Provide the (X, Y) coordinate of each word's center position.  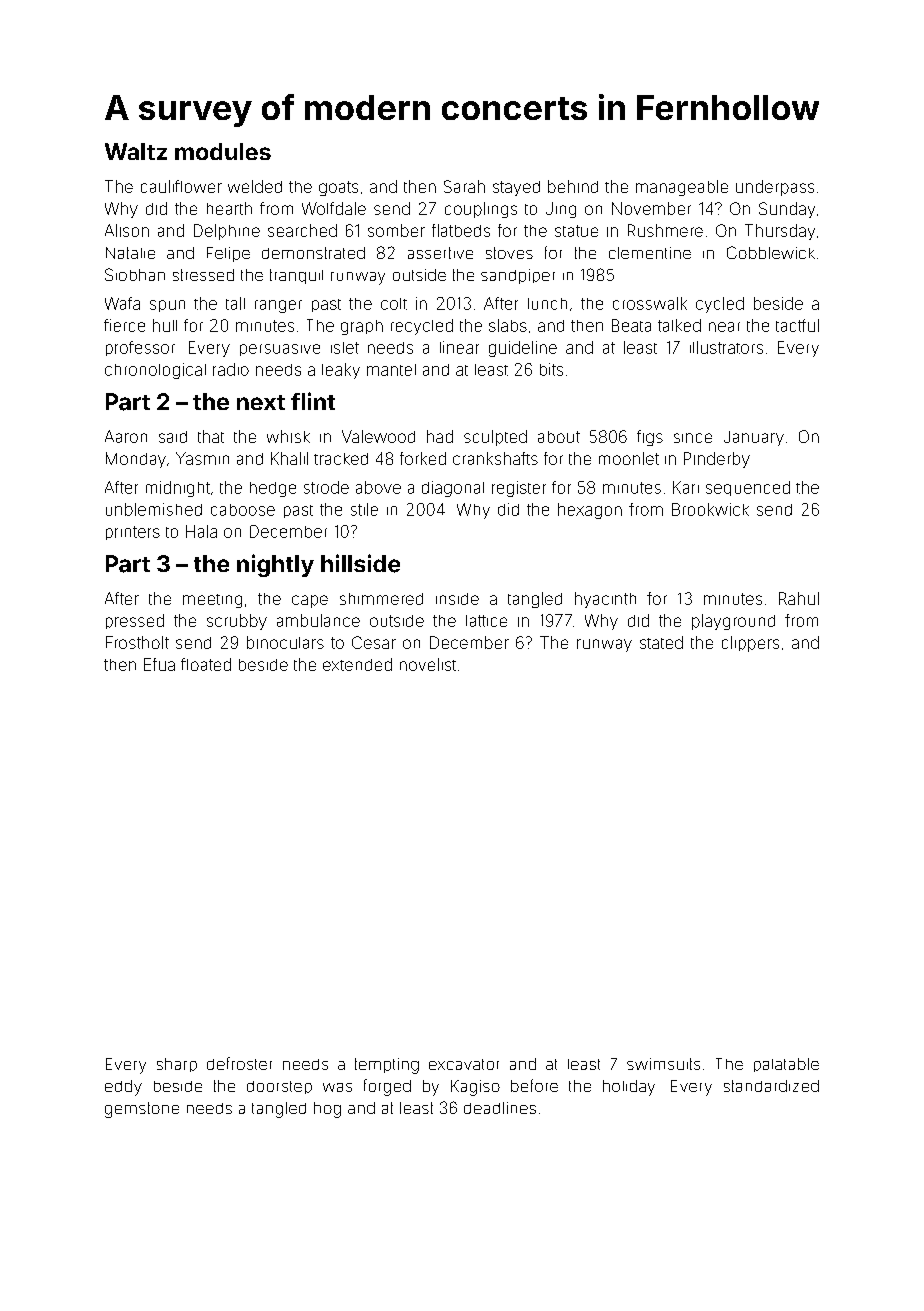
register (519, 489)
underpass (775, 188)
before (534, 1085)
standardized (771, 1086)
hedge (273, 489)
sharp (177, 1065)
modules (223, 151)
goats (338, 188)
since (693, 438)
